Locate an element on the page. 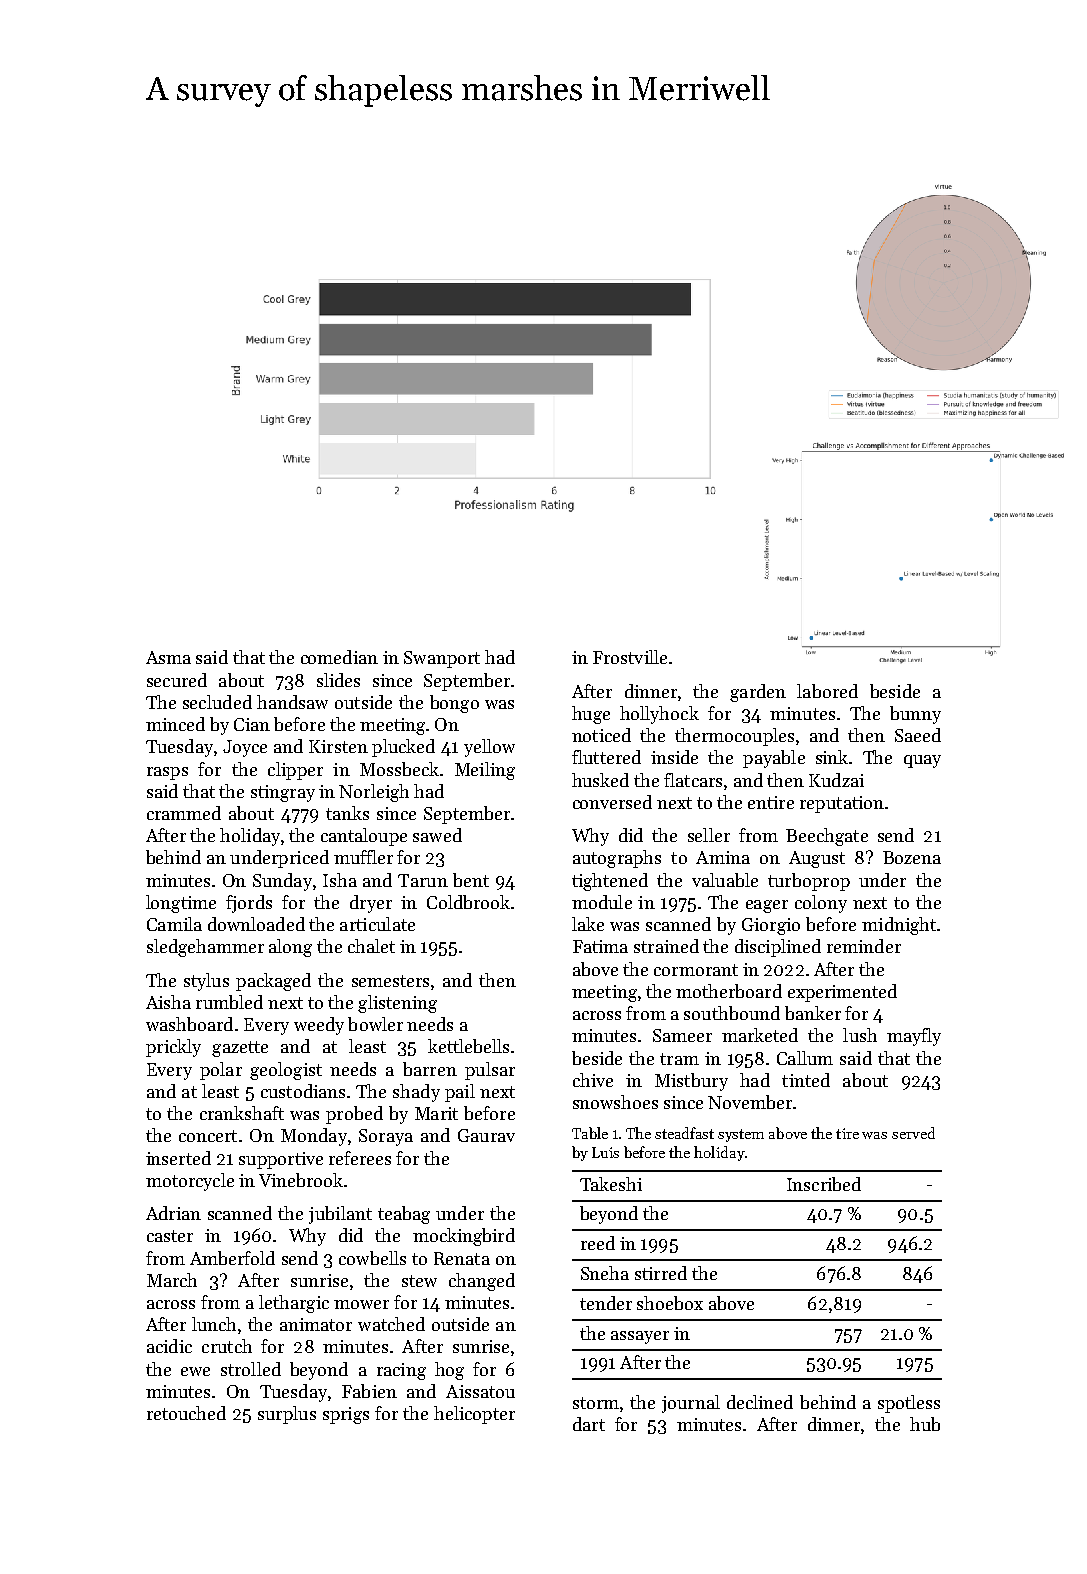 This page has height=1574, width=1087. declined is located at coordinates (760, 1402).
